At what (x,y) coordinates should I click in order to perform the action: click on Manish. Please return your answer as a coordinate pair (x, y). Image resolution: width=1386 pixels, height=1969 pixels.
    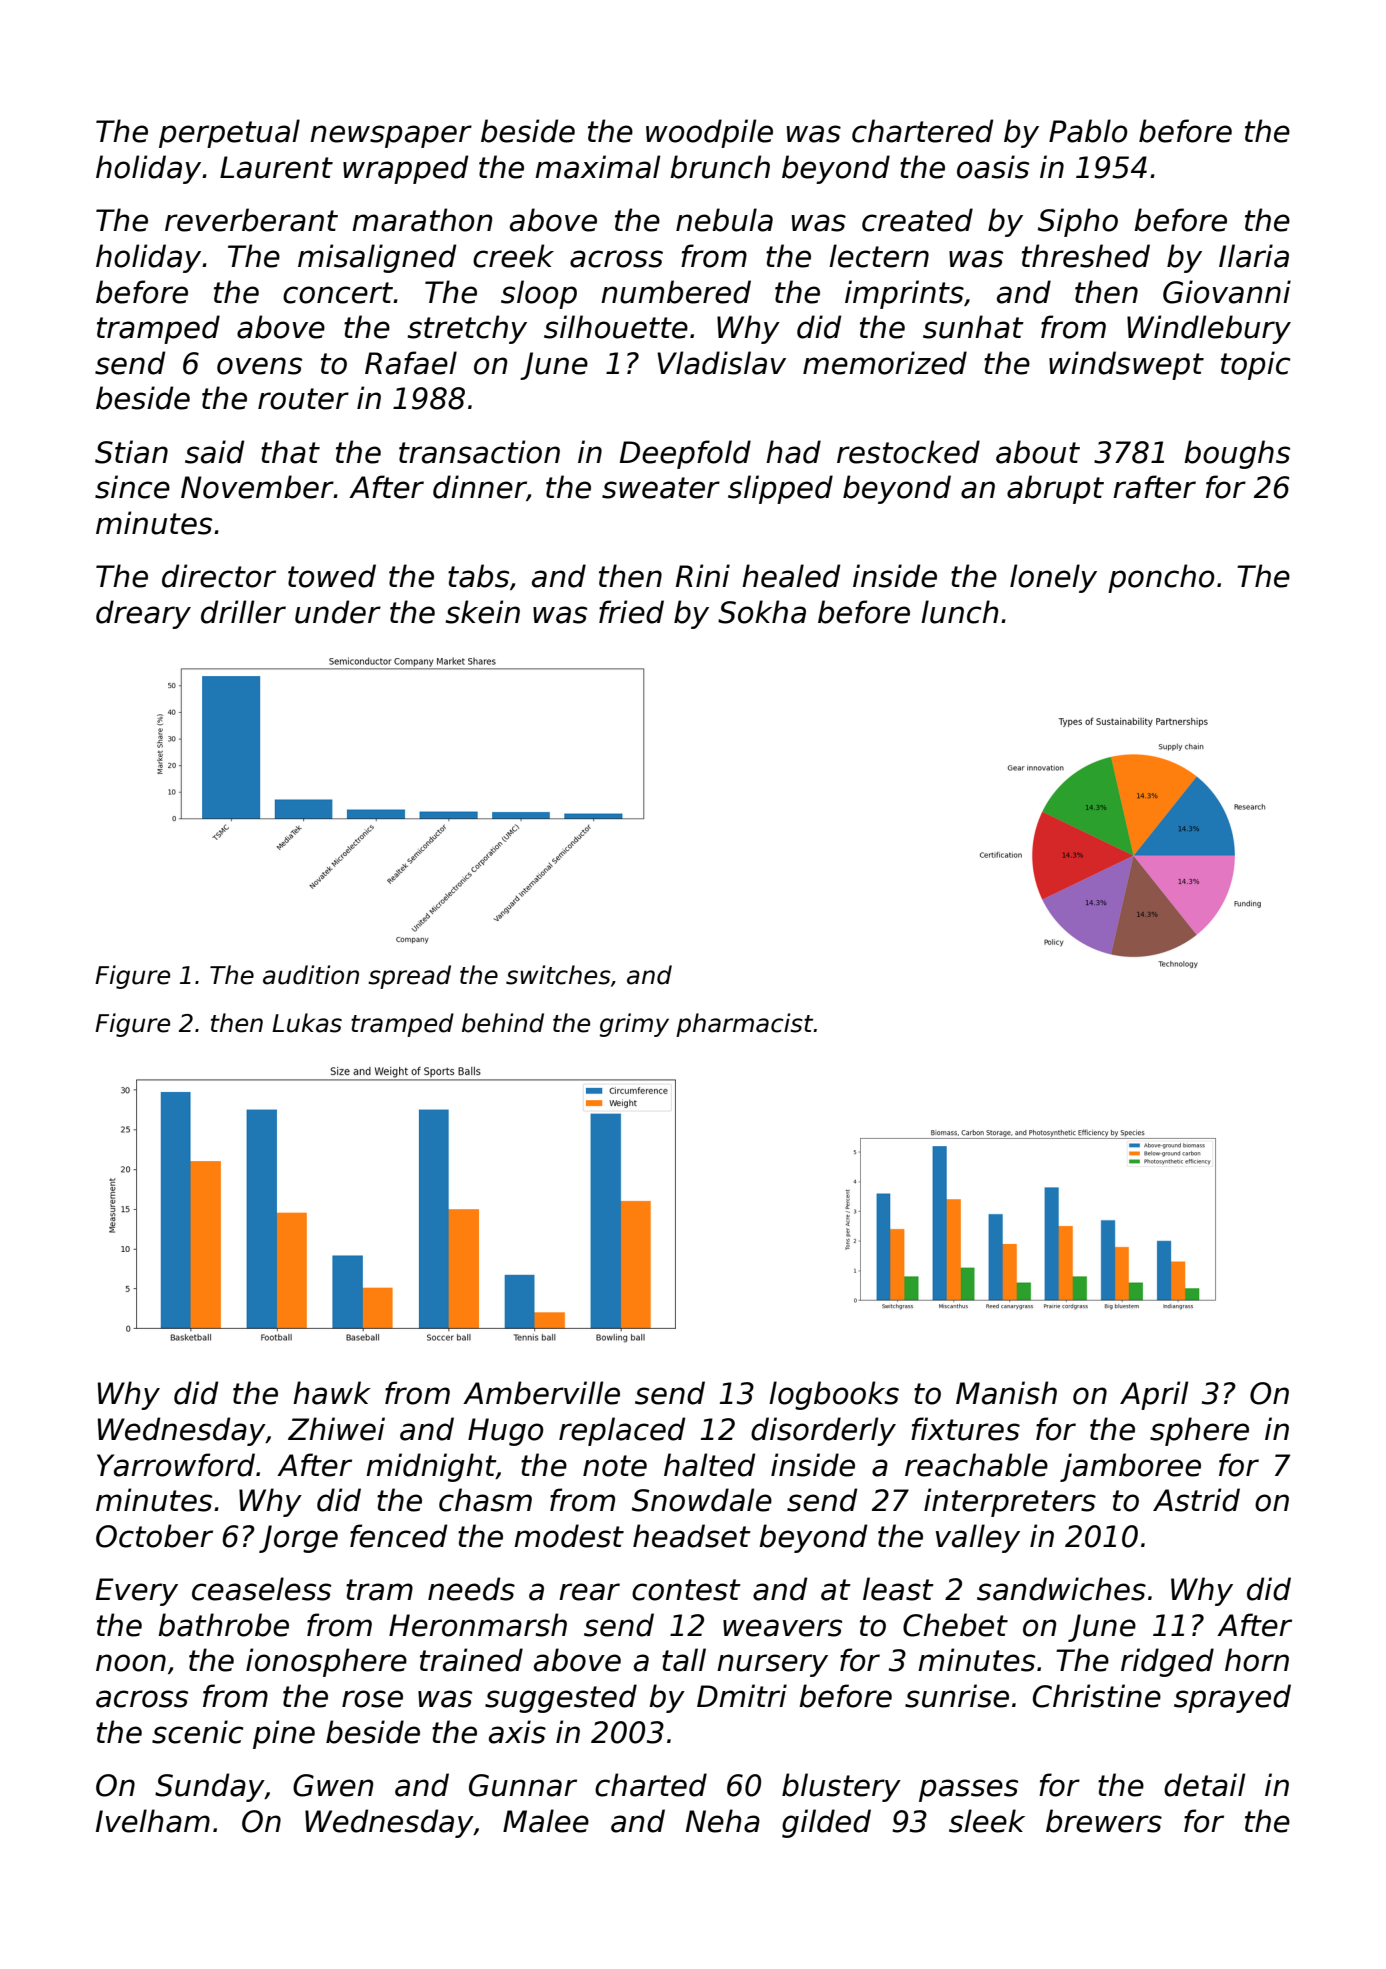
    Looking at the image, I should click on (1006, 1393).
